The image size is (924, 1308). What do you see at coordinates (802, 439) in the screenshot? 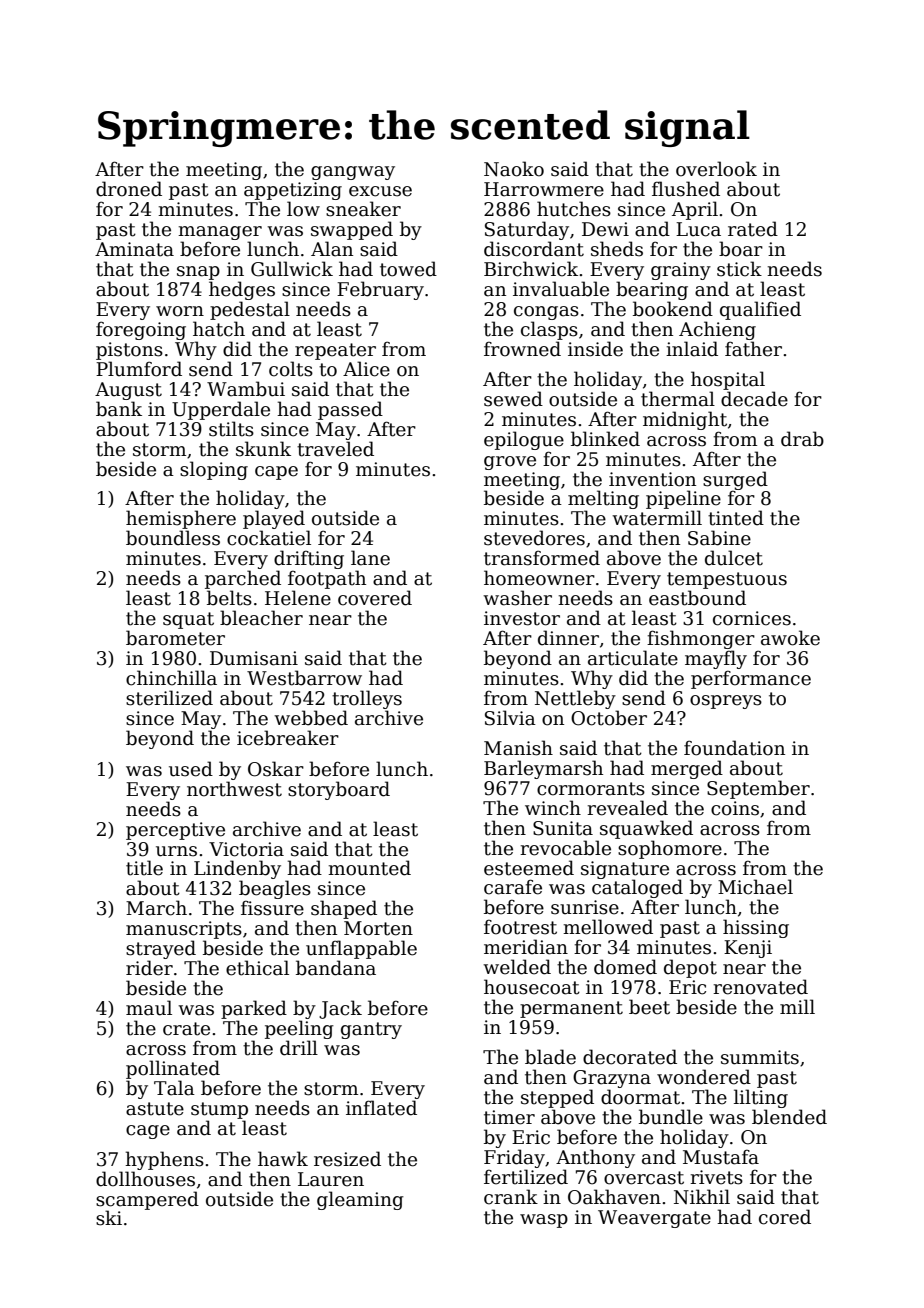
I see `drab` at bounding box center [802, 439].
